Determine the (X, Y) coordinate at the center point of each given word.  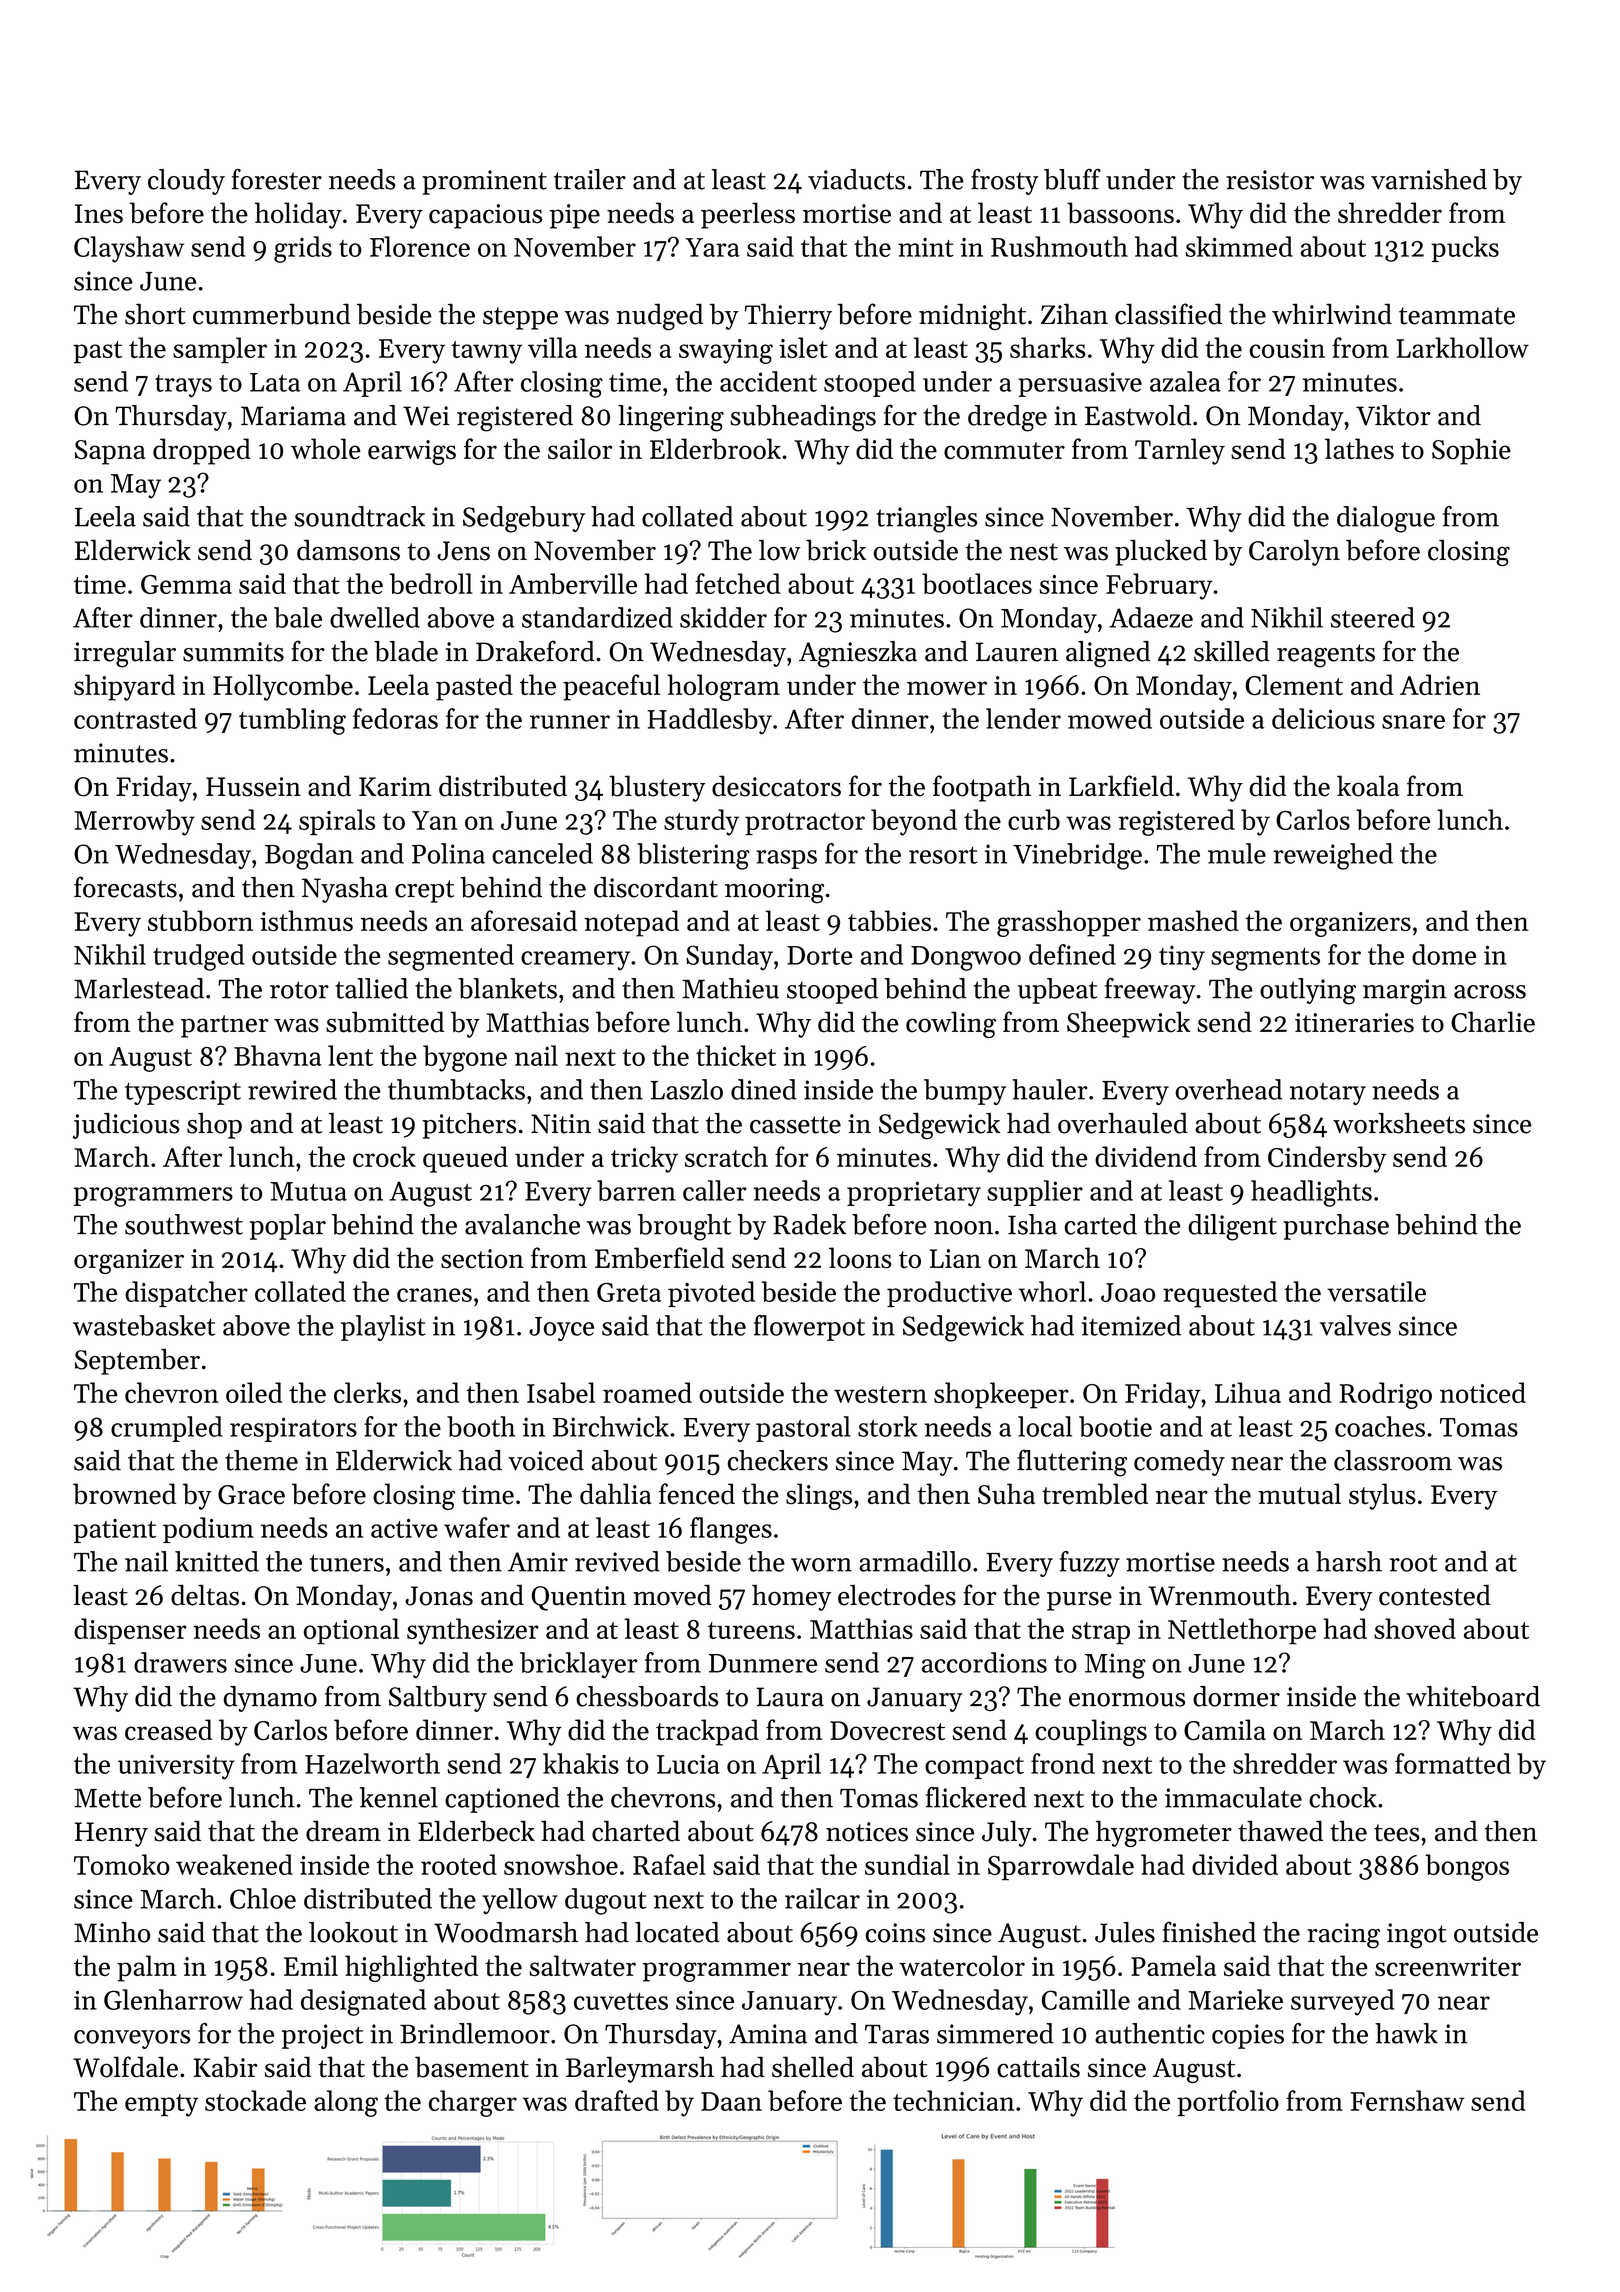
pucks (1465, 249)
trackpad (707, 1732)
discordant (656, 887)
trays (183, 386)
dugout (605, 1901)
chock (1343, 1797)
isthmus (306, 920)
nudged (659, 316)
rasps (786, 859)
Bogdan (309, 856)
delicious (1323, 718)
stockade (255, 2100)
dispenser (130, 1631)
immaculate (1233, 1797)
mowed (1110, 718)
